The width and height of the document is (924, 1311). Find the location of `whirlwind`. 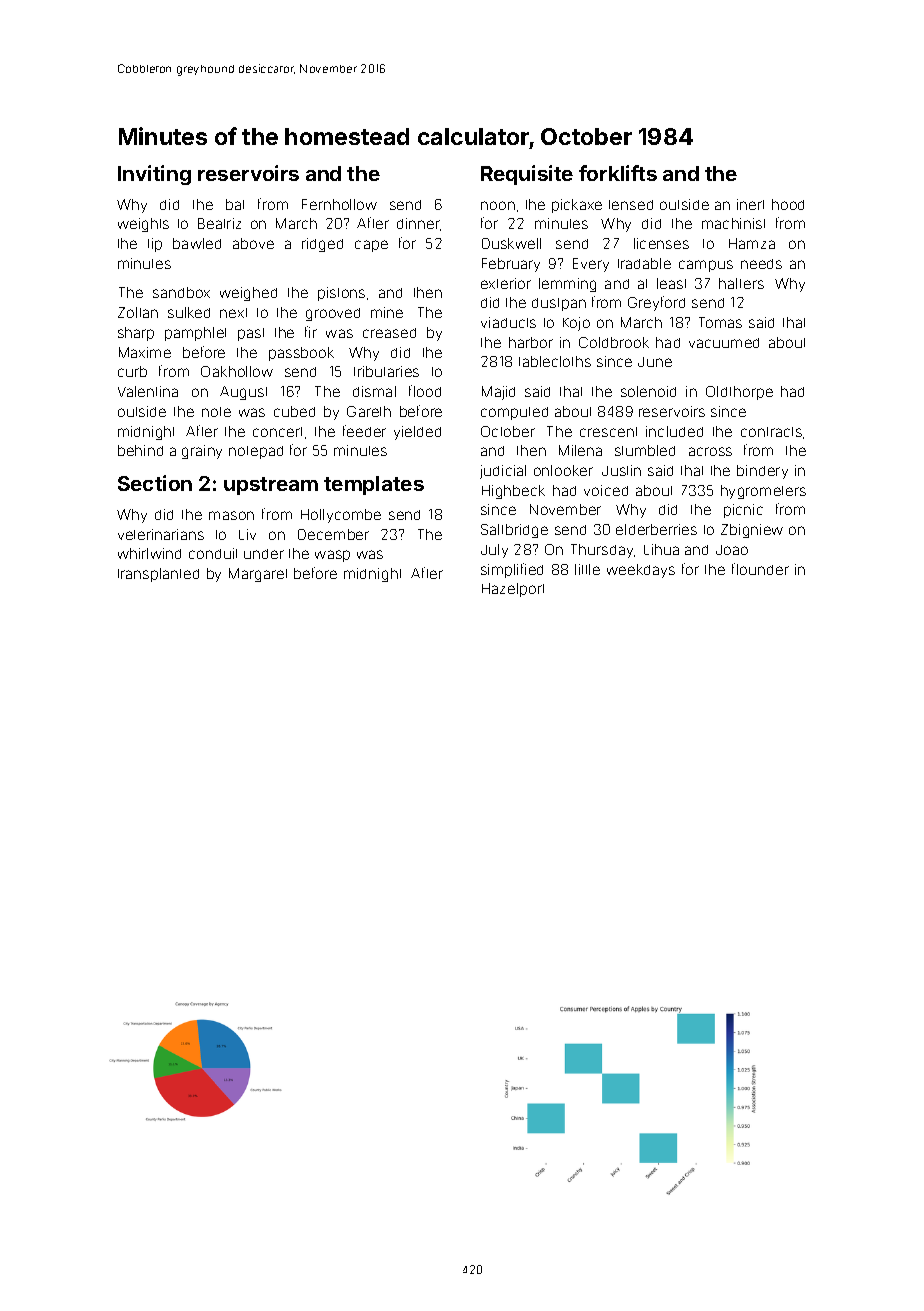

whirlwind is located at coordinates (149, 553).
